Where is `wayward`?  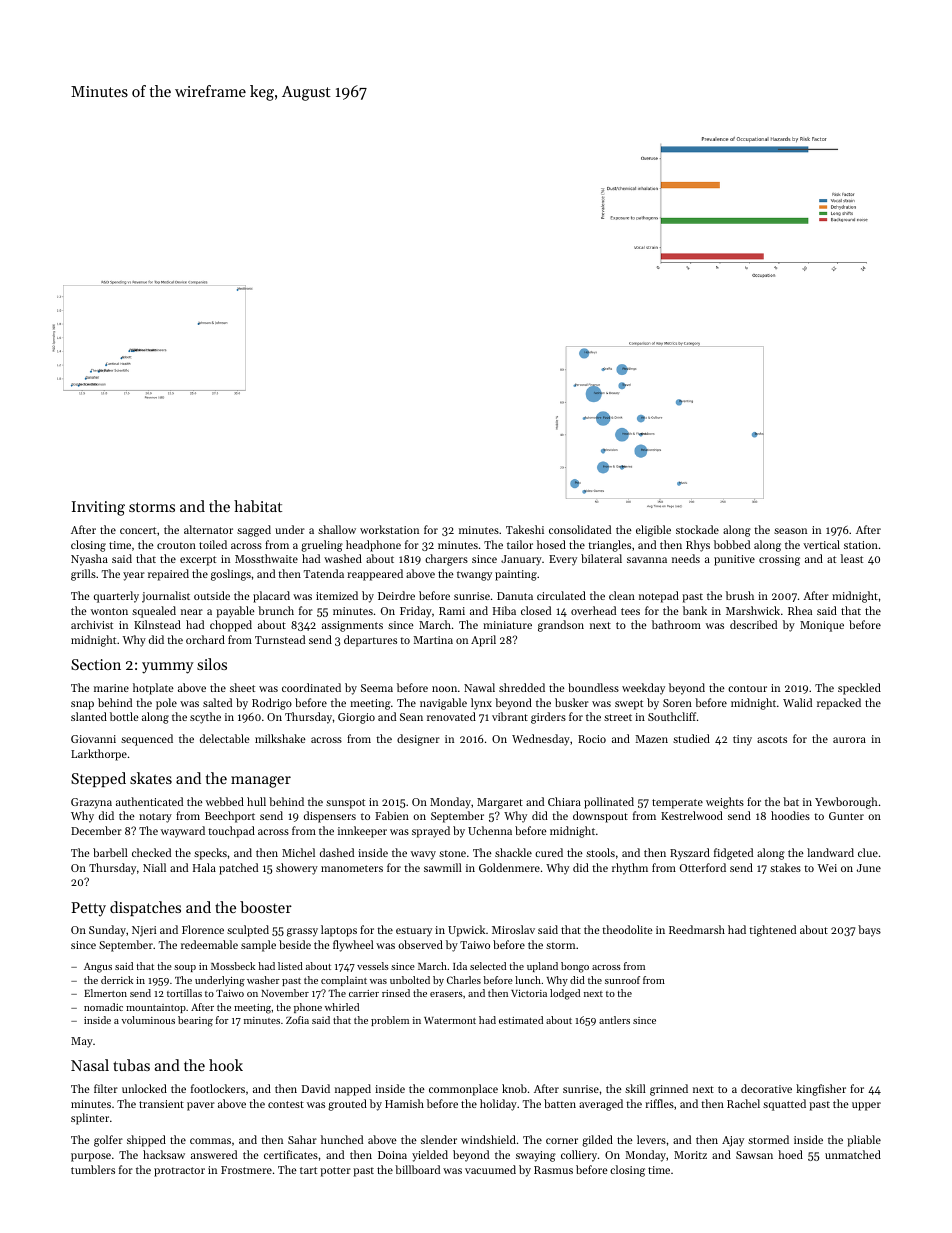 wayward is located at coordinates (183, 832).
